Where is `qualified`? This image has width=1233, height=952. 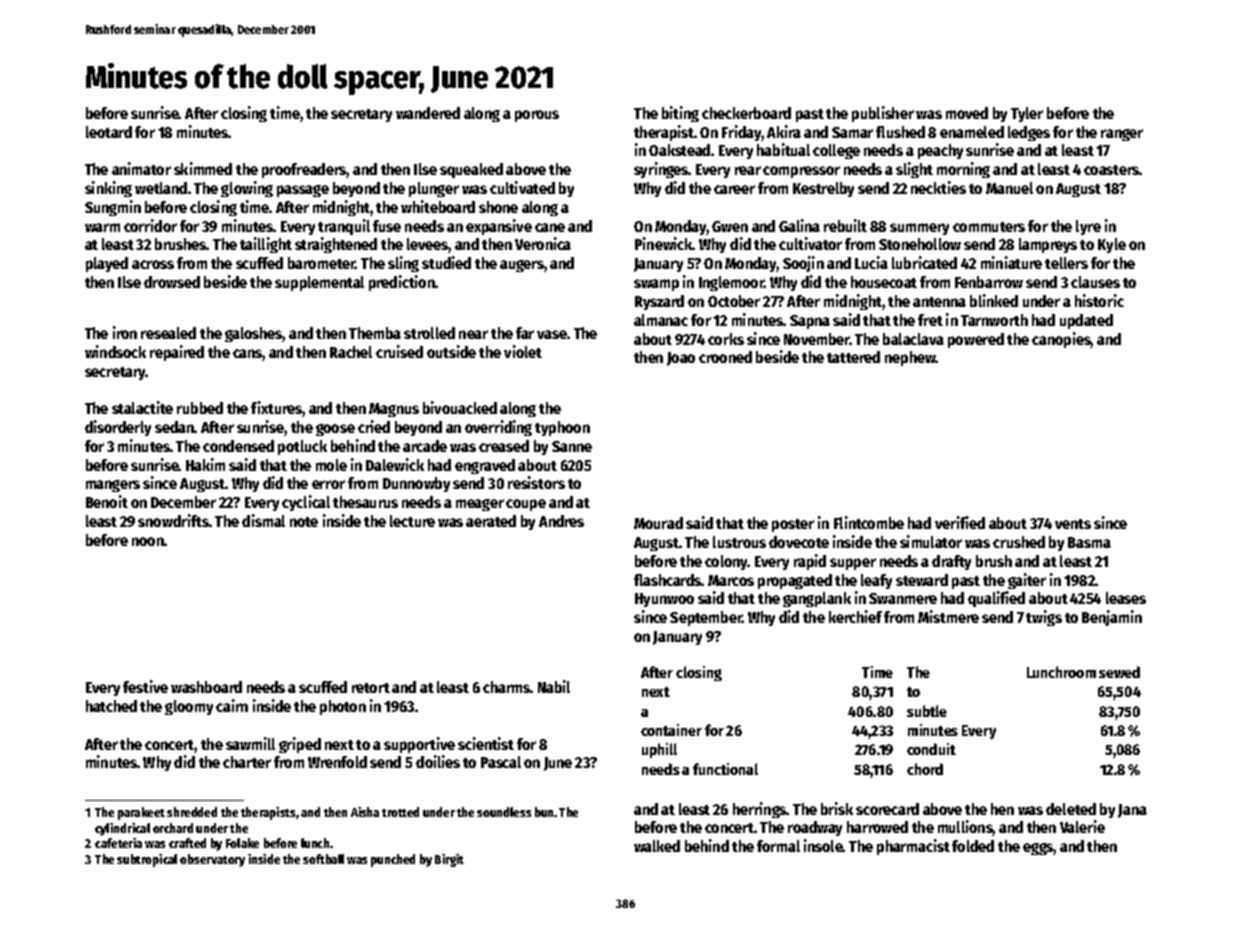
qualified is located at coordinates (996, 599).
